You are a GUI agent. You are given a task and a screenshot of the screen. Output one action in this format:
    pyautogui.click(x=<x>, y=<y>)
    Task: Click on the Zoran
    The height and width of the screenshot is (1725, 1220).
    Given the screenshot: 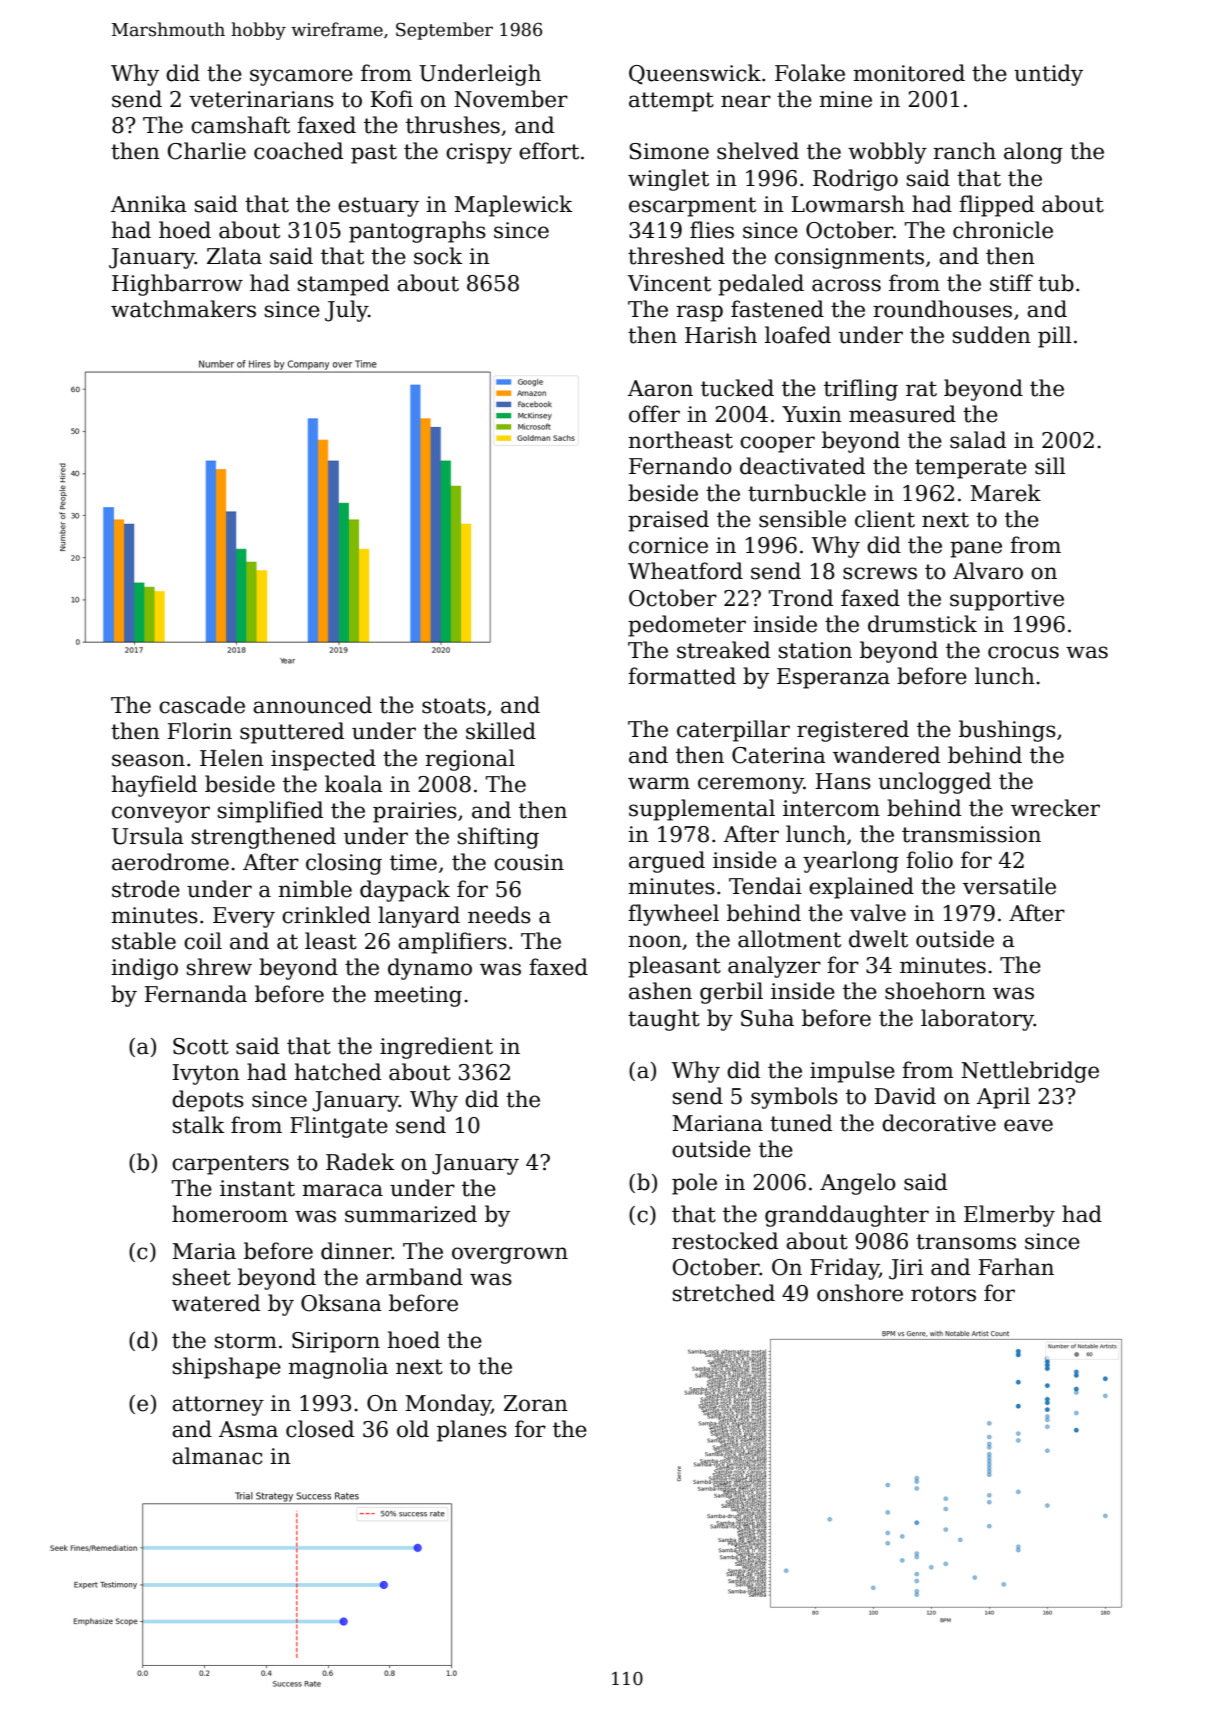 What is the action you would take?
    pyautogui.click(x=536, y=1403)
